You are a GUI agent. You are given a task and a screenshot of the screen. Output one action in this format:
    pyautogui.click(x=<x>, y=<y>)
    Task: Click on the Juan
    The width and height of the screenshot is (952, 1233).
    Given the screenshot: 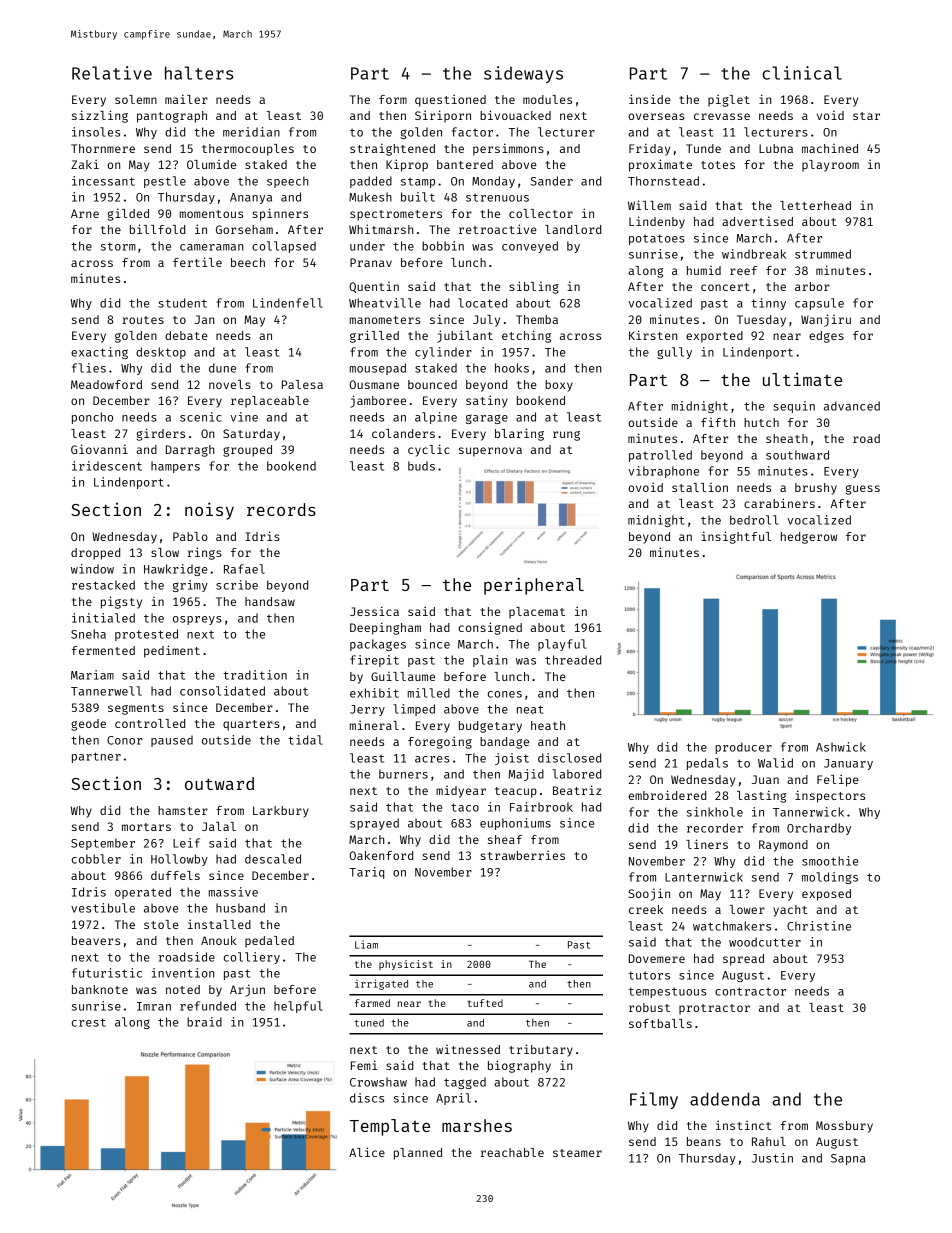 What is the action you would take?
    pyautogui.click(x=765, y=779)
